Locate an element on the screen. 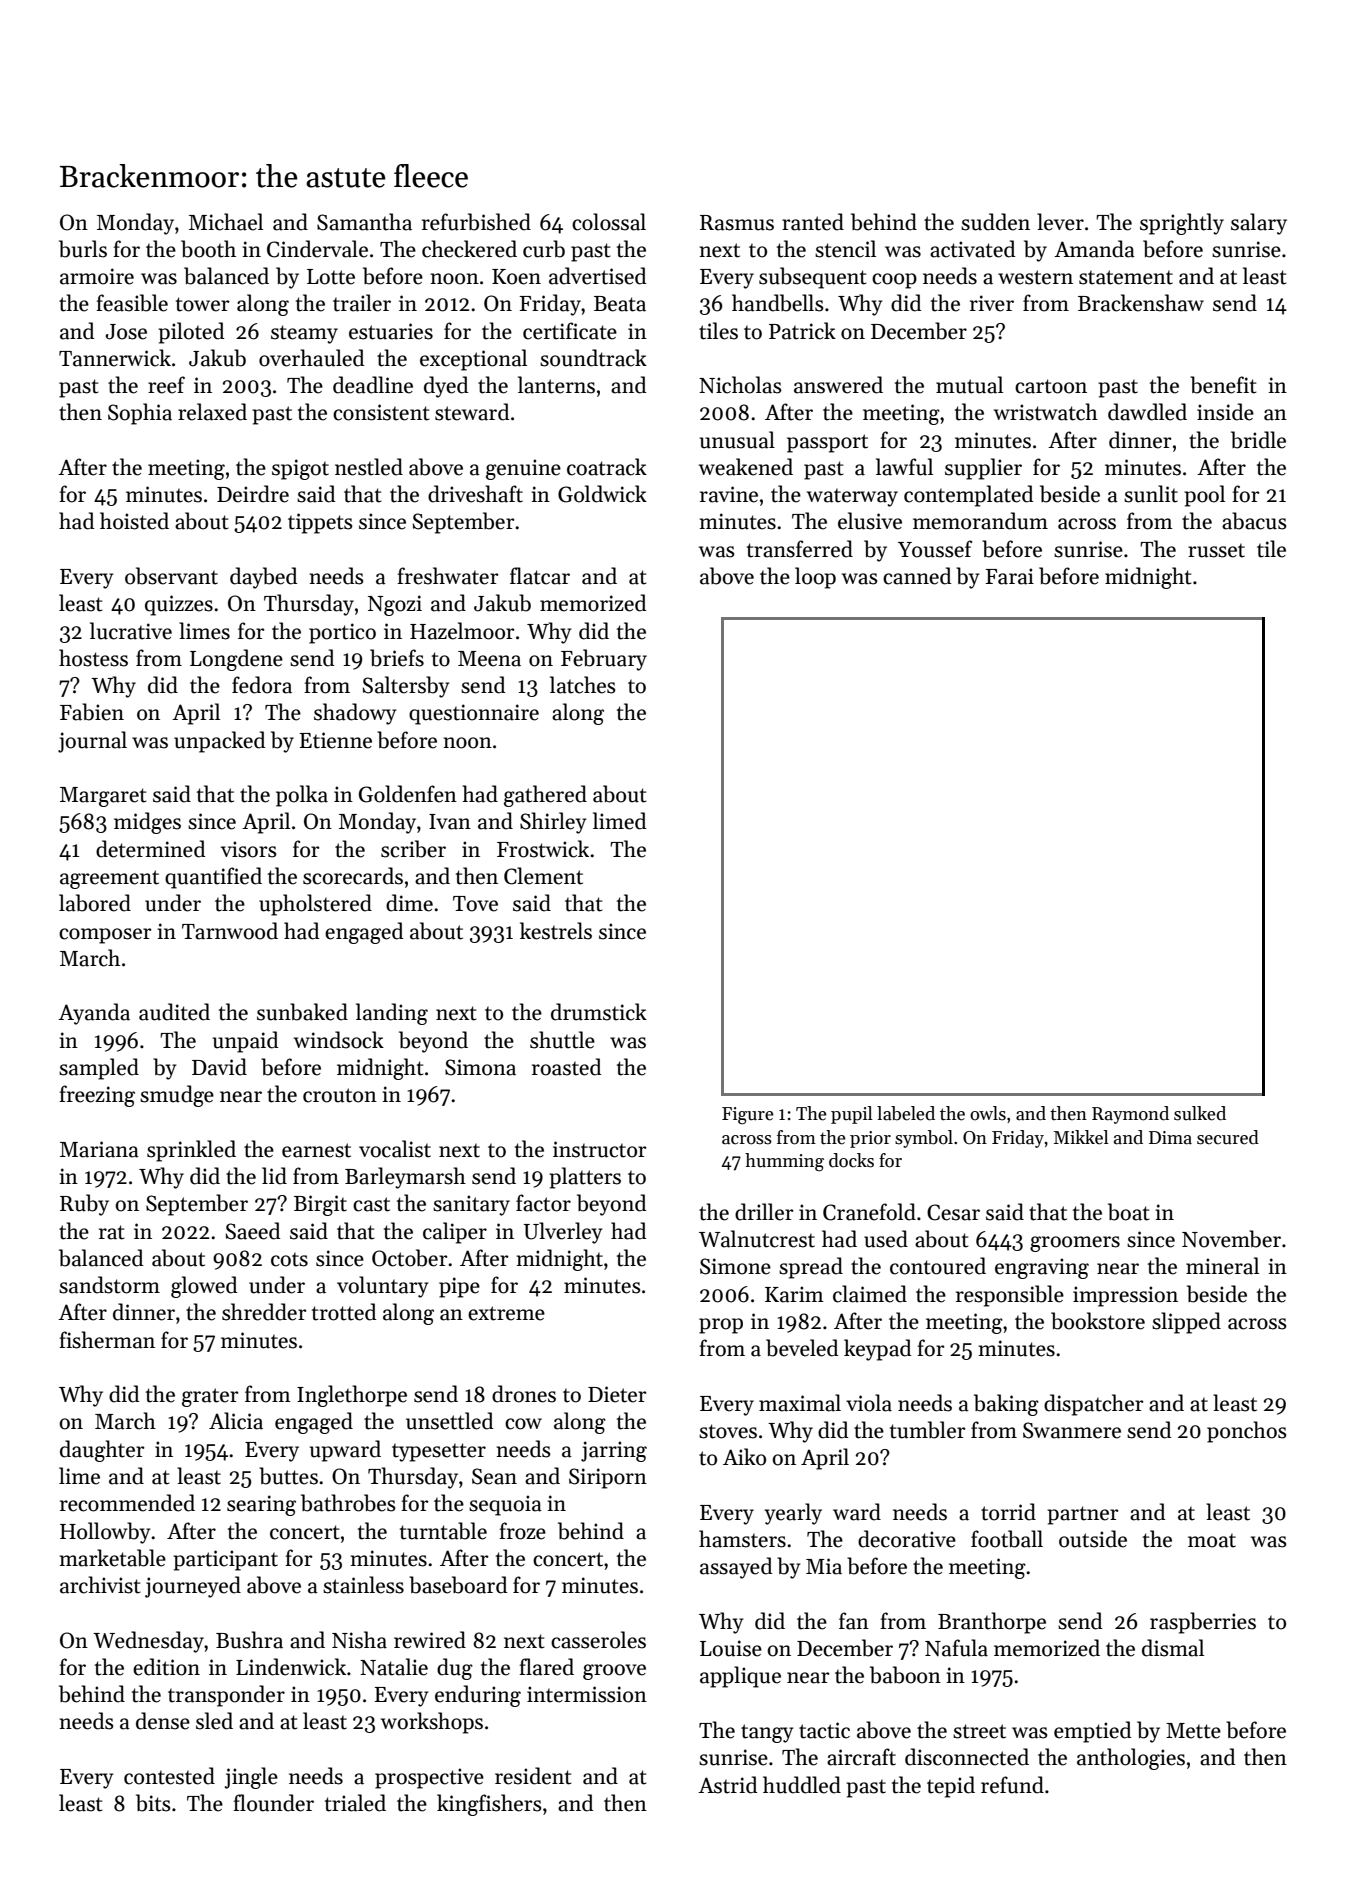  Alicia is located at coordinates (236, 1421).
